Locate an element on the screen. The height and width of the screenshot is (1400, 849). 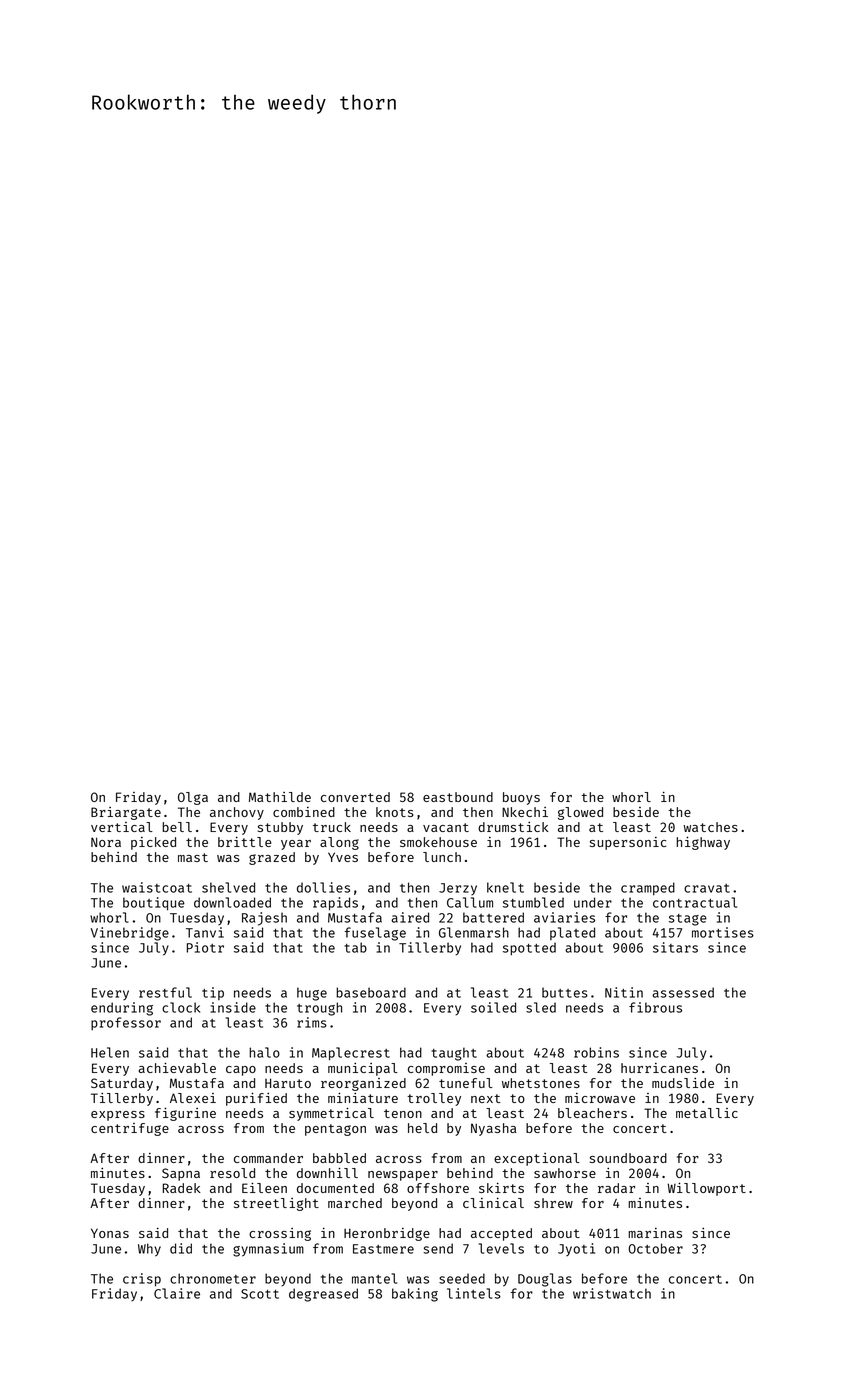
fuselage is located at coordinates (375, 934).
